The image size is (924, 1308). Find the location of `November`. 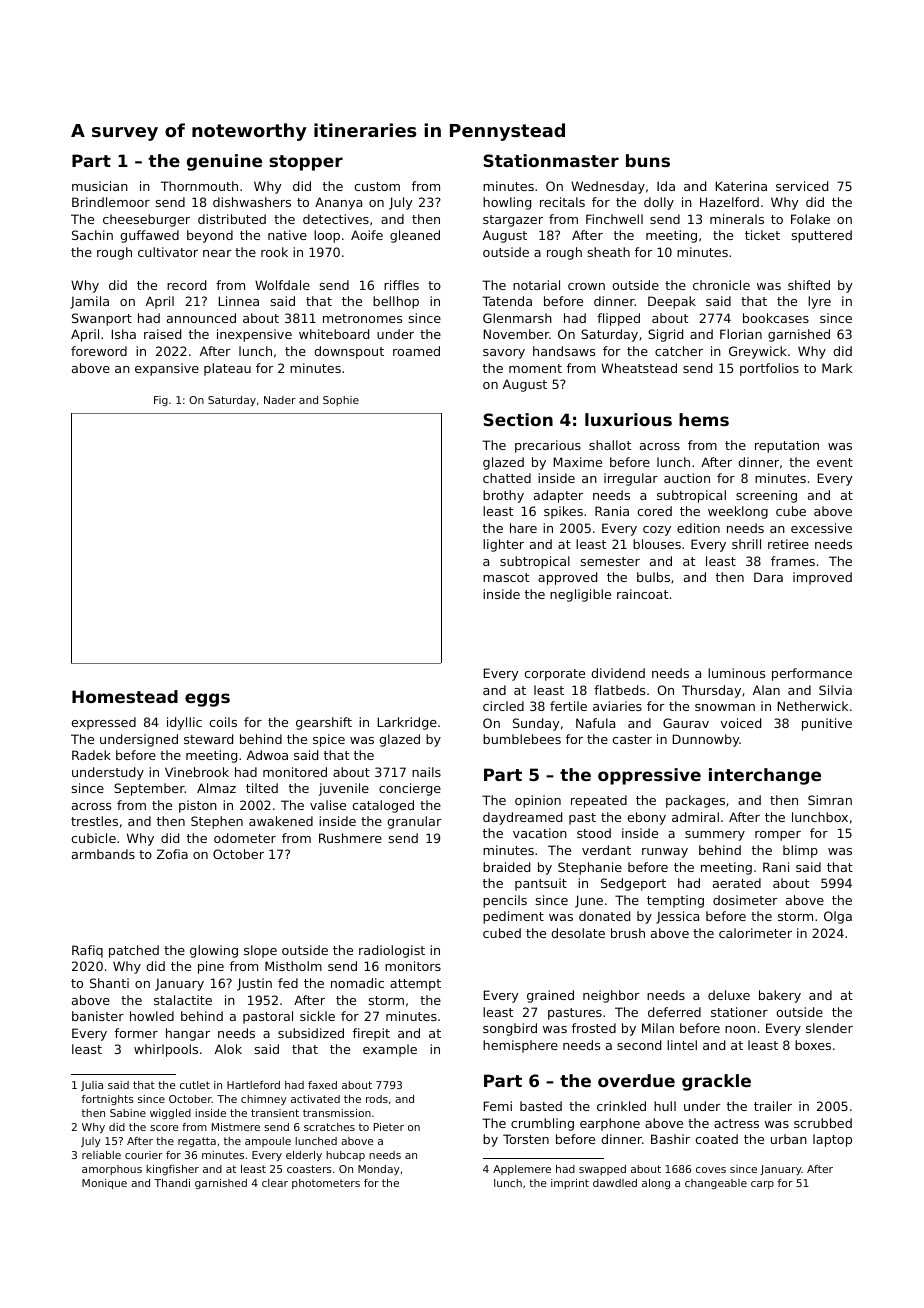

November is located at coordinates (516, 334).
